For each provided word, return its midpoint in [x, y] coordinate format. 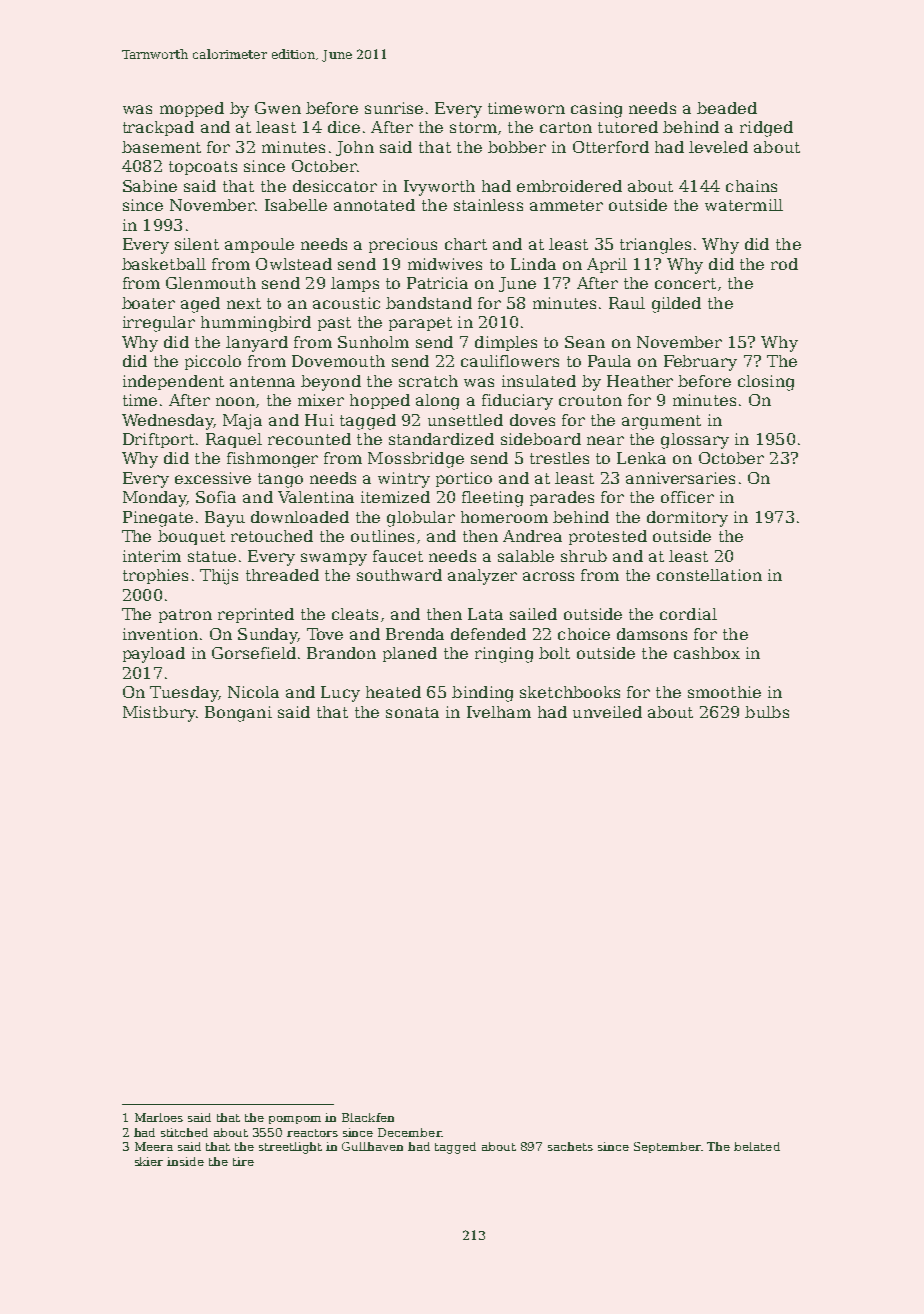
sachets [570, 1146]
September [667, 1147]
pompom [295, 1120]
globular [421, 519]
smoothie [724, 692]
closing [766, 383]
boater [148, 303]
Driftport [158, 440]
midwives [445, 264]
